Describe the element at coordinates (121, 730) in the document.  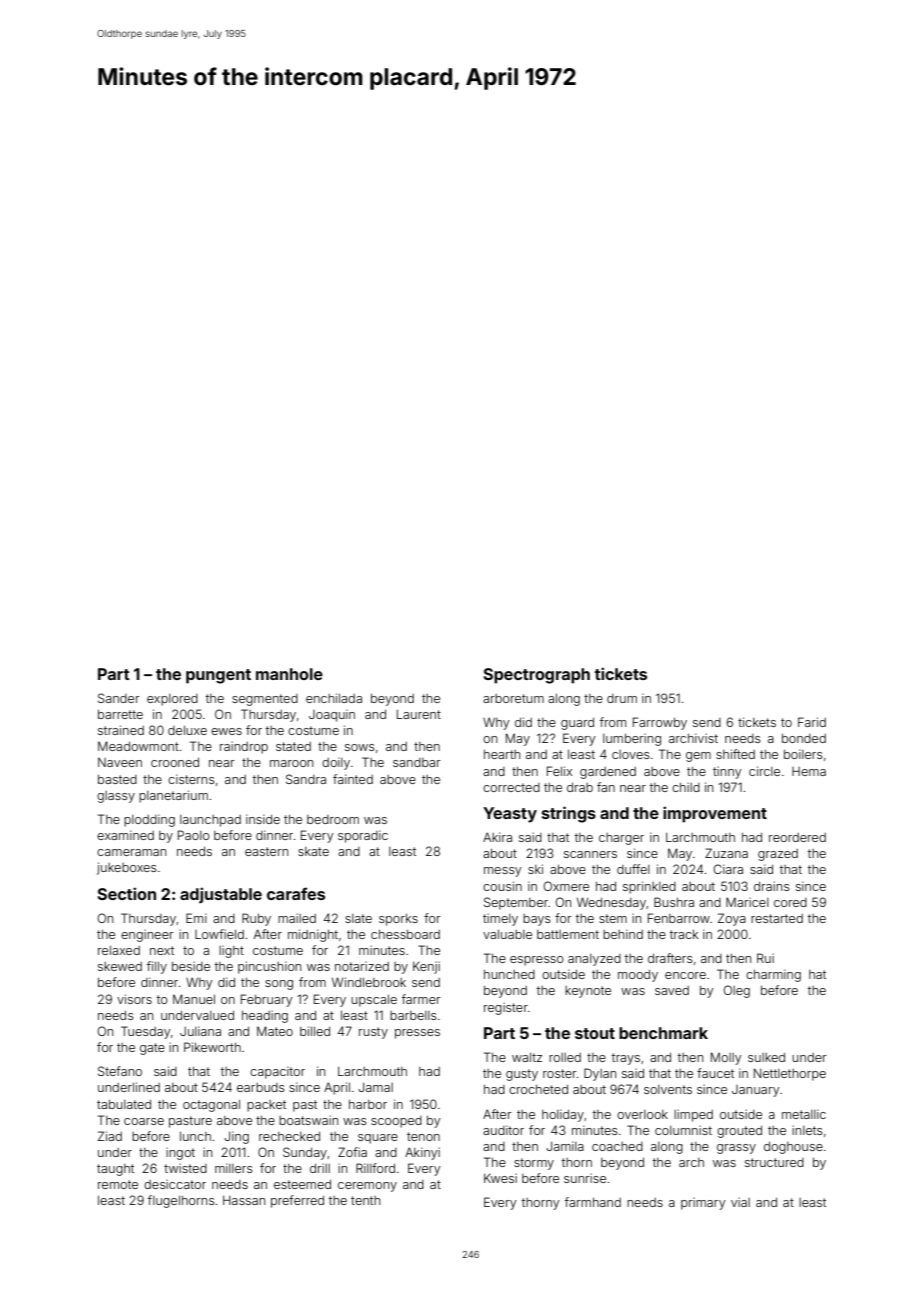
I see `strained` at that location.
